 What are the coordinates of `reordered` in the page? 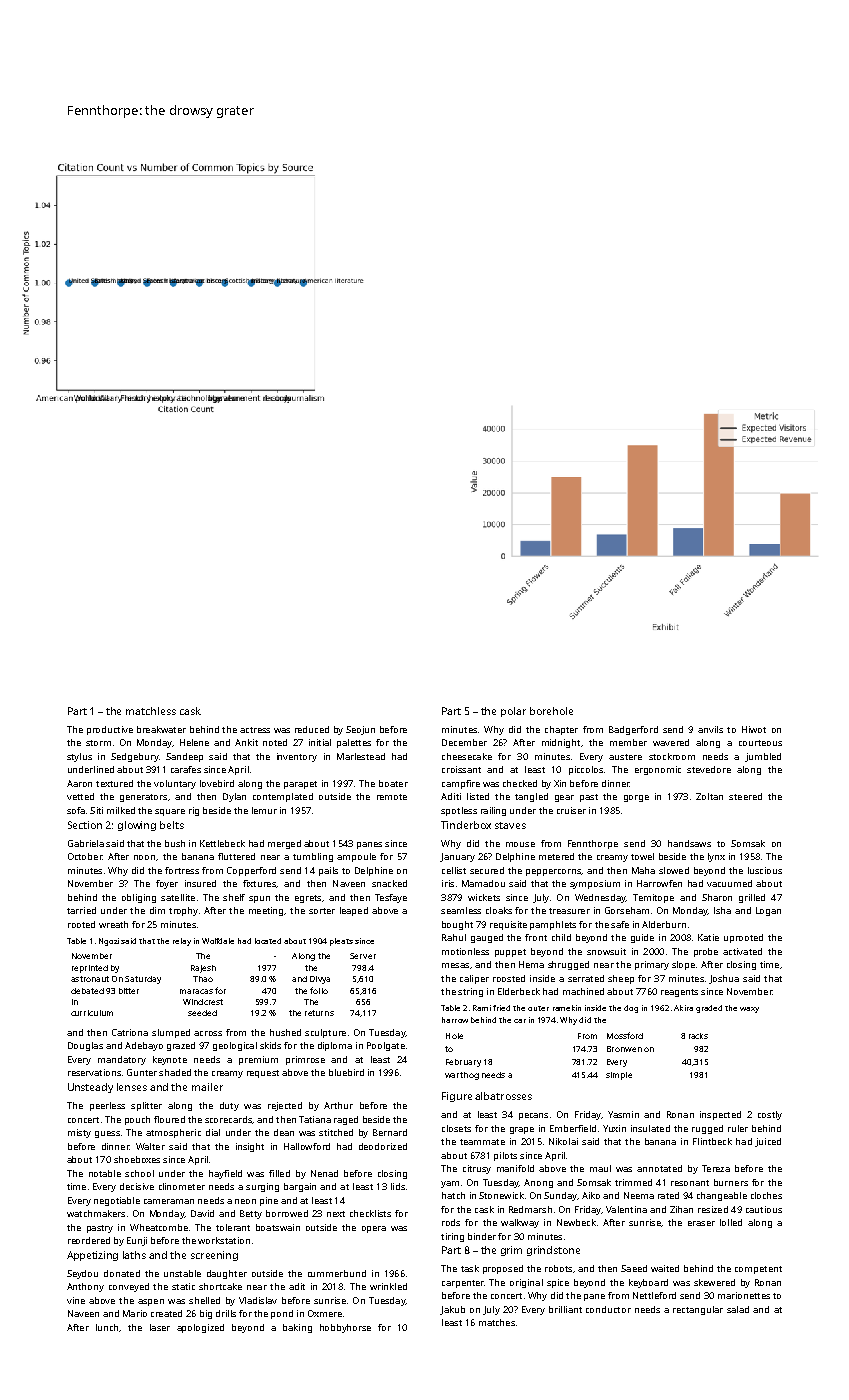 It's located at (89, 1240).
